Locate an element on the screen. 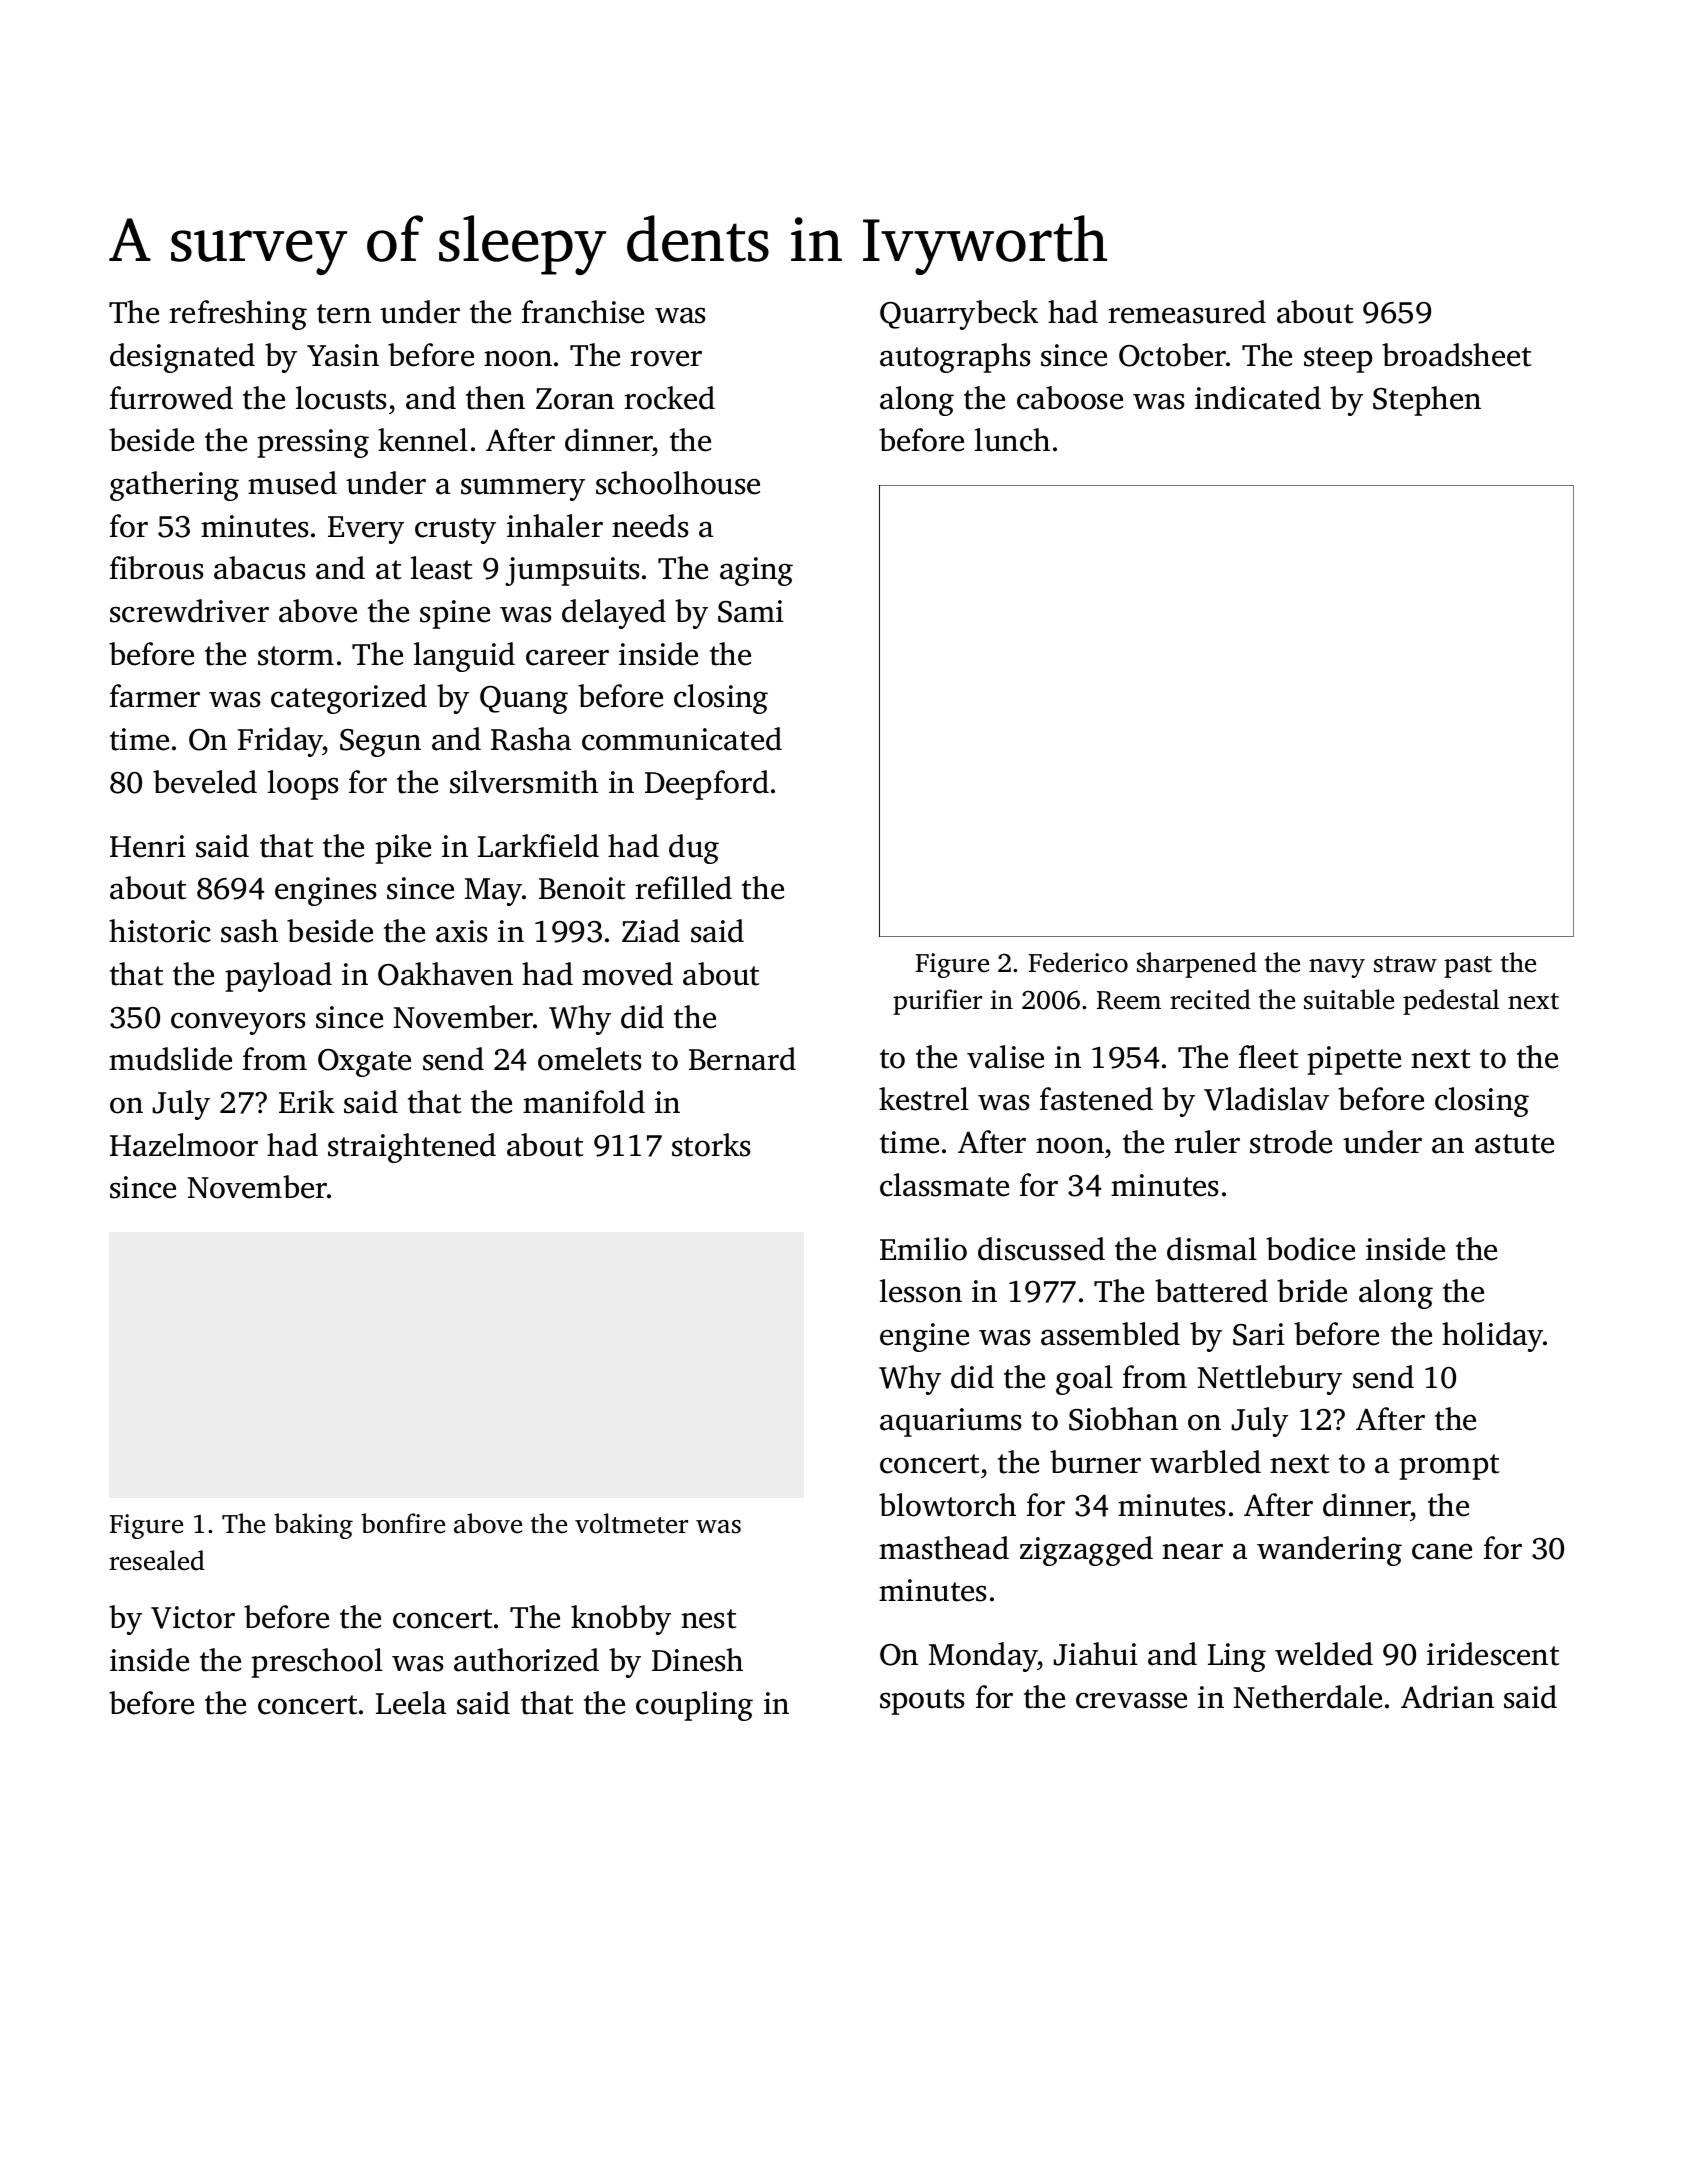  Federico is located at coordinates (1078, 962).
